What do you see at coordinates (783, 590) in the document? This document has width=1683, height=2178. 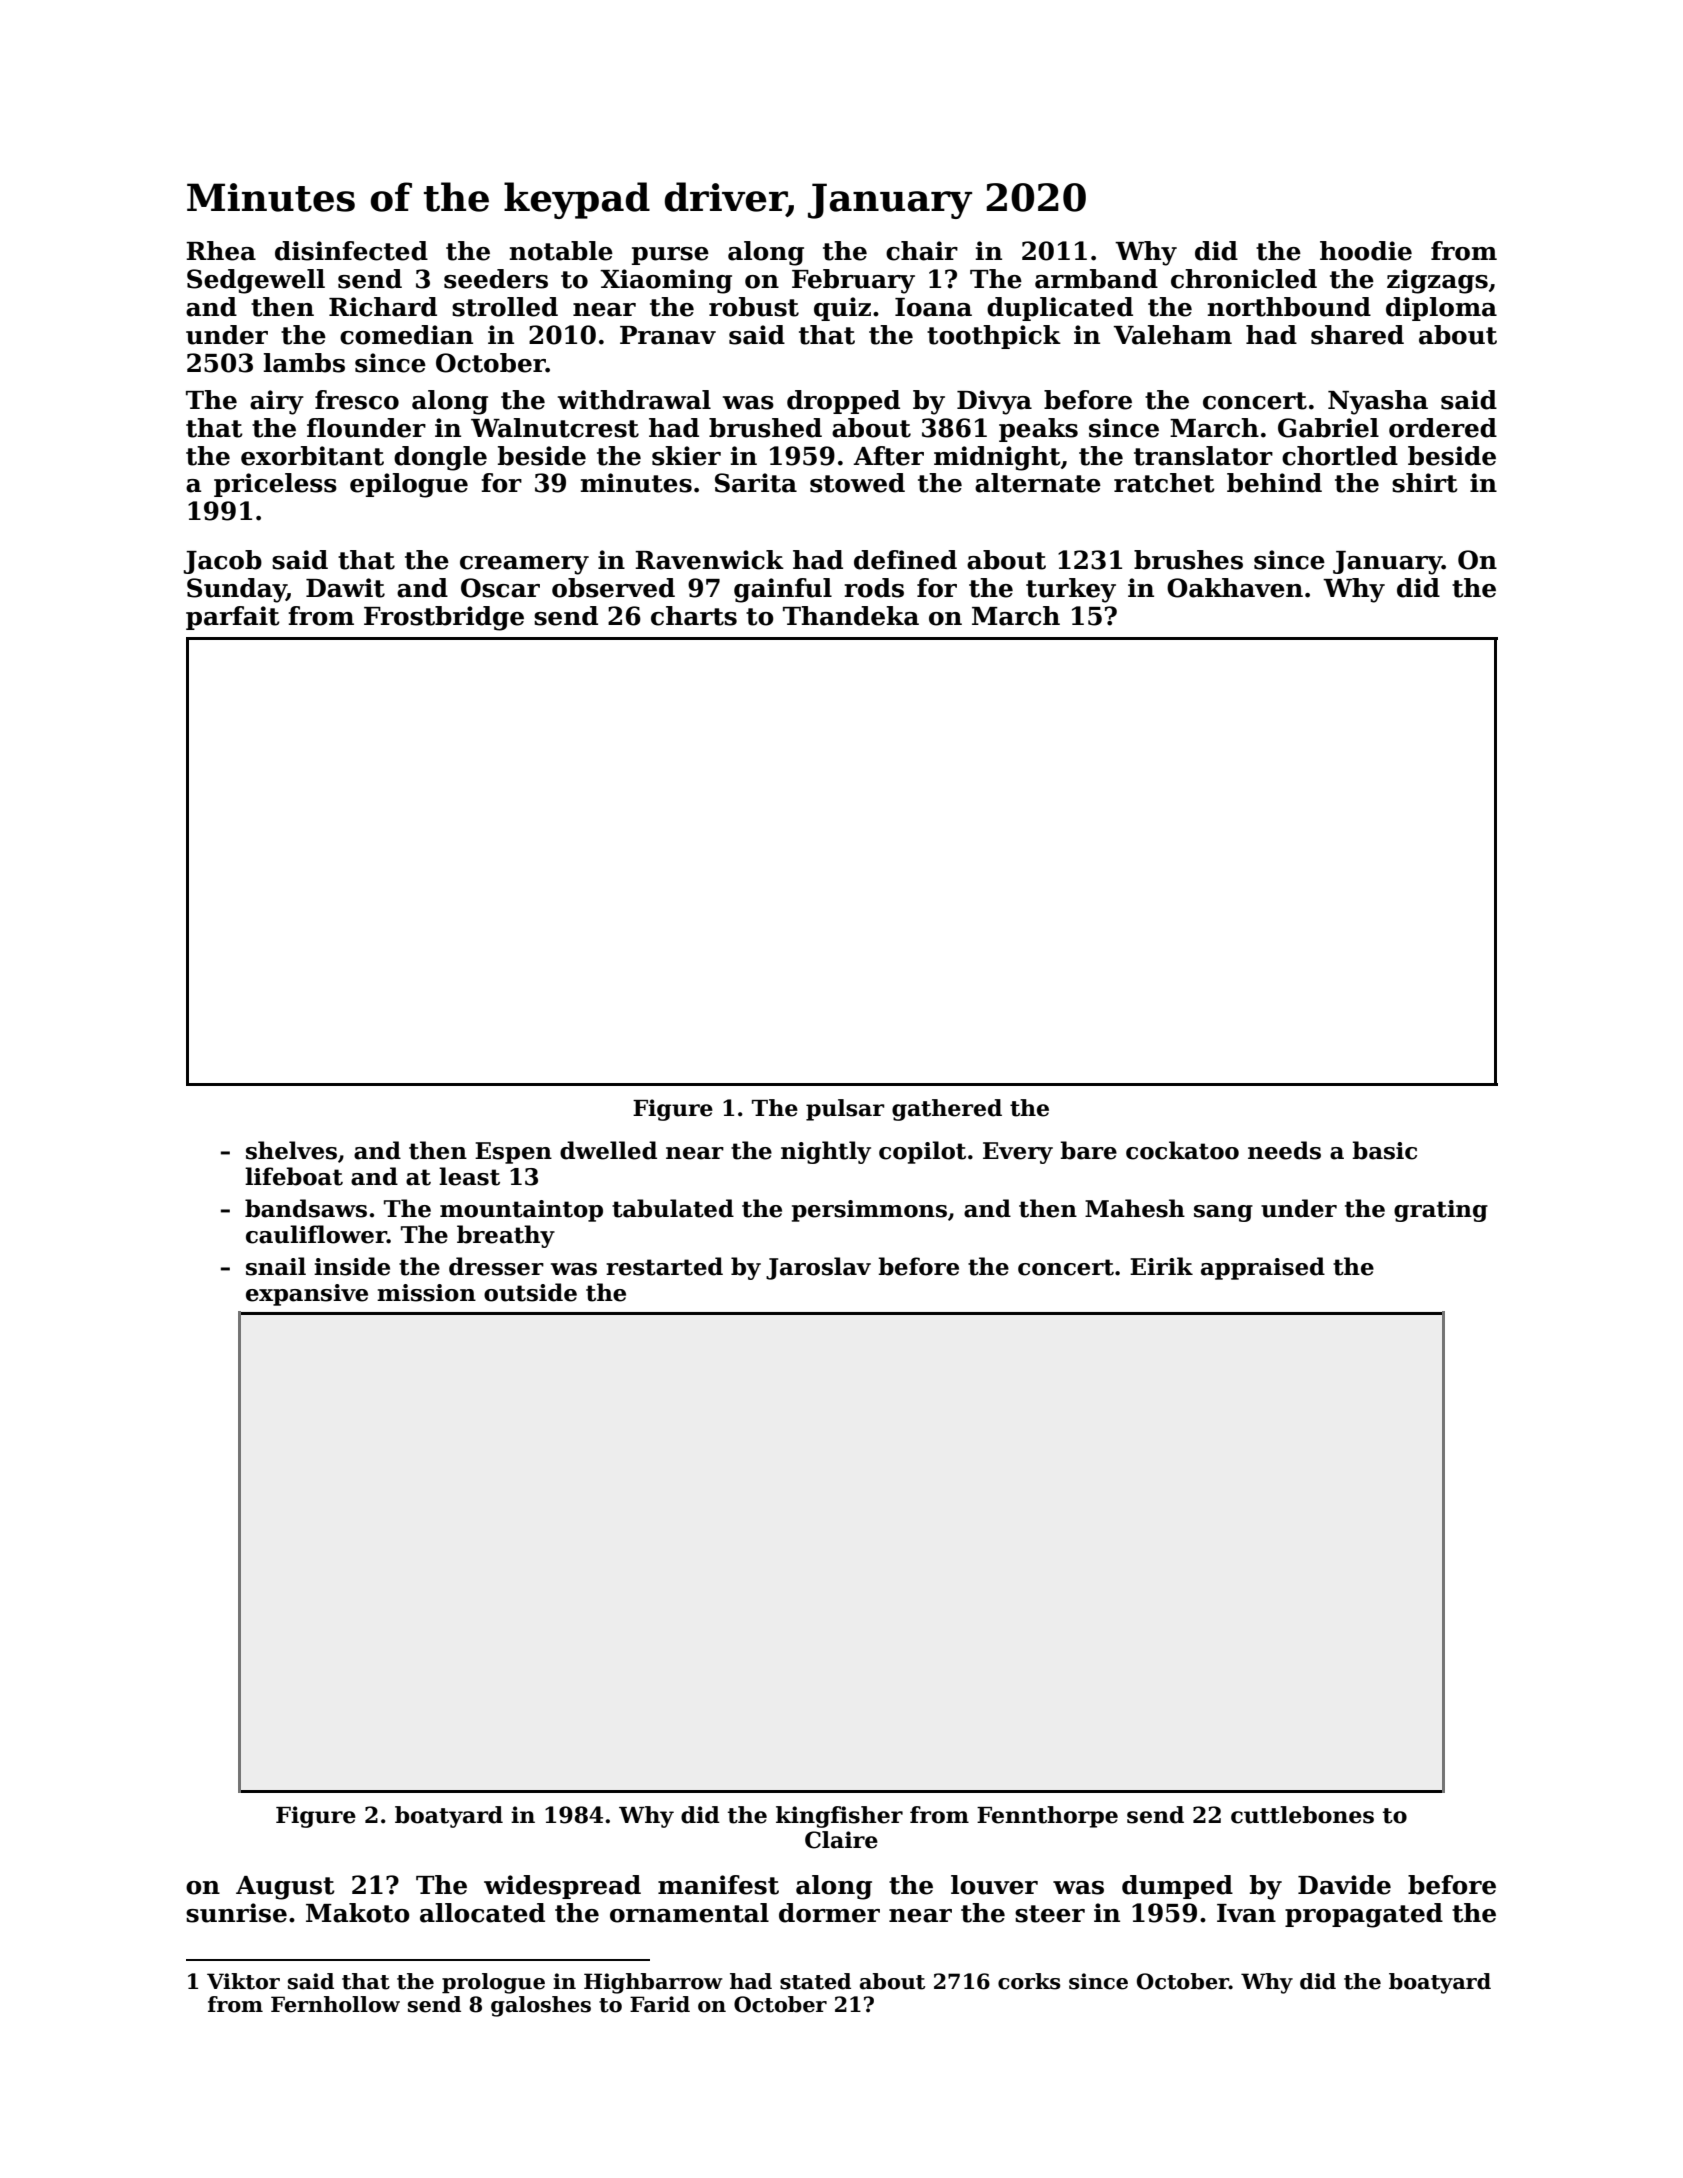 I see `gainful` at bounding box center [783, 590].
